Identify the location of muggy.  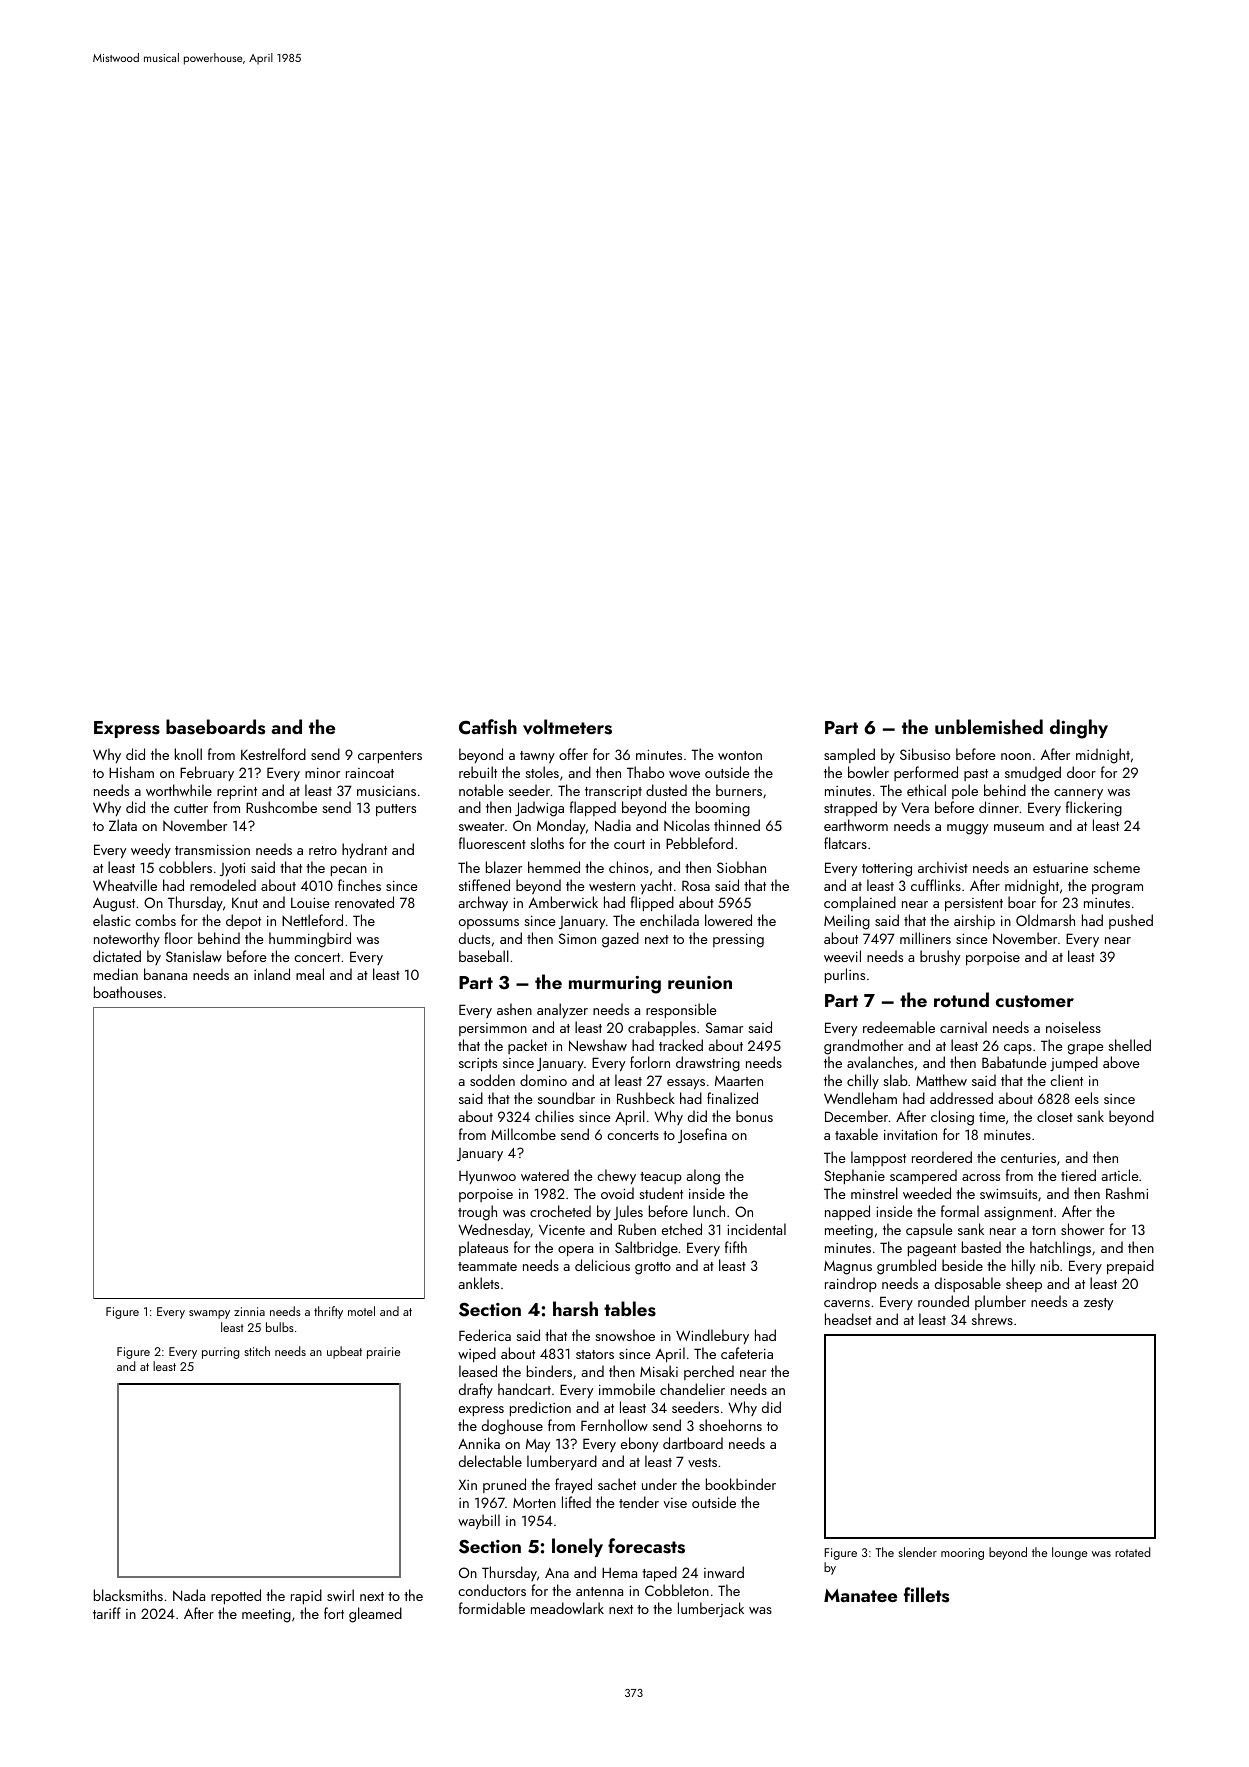
(967, 829).
